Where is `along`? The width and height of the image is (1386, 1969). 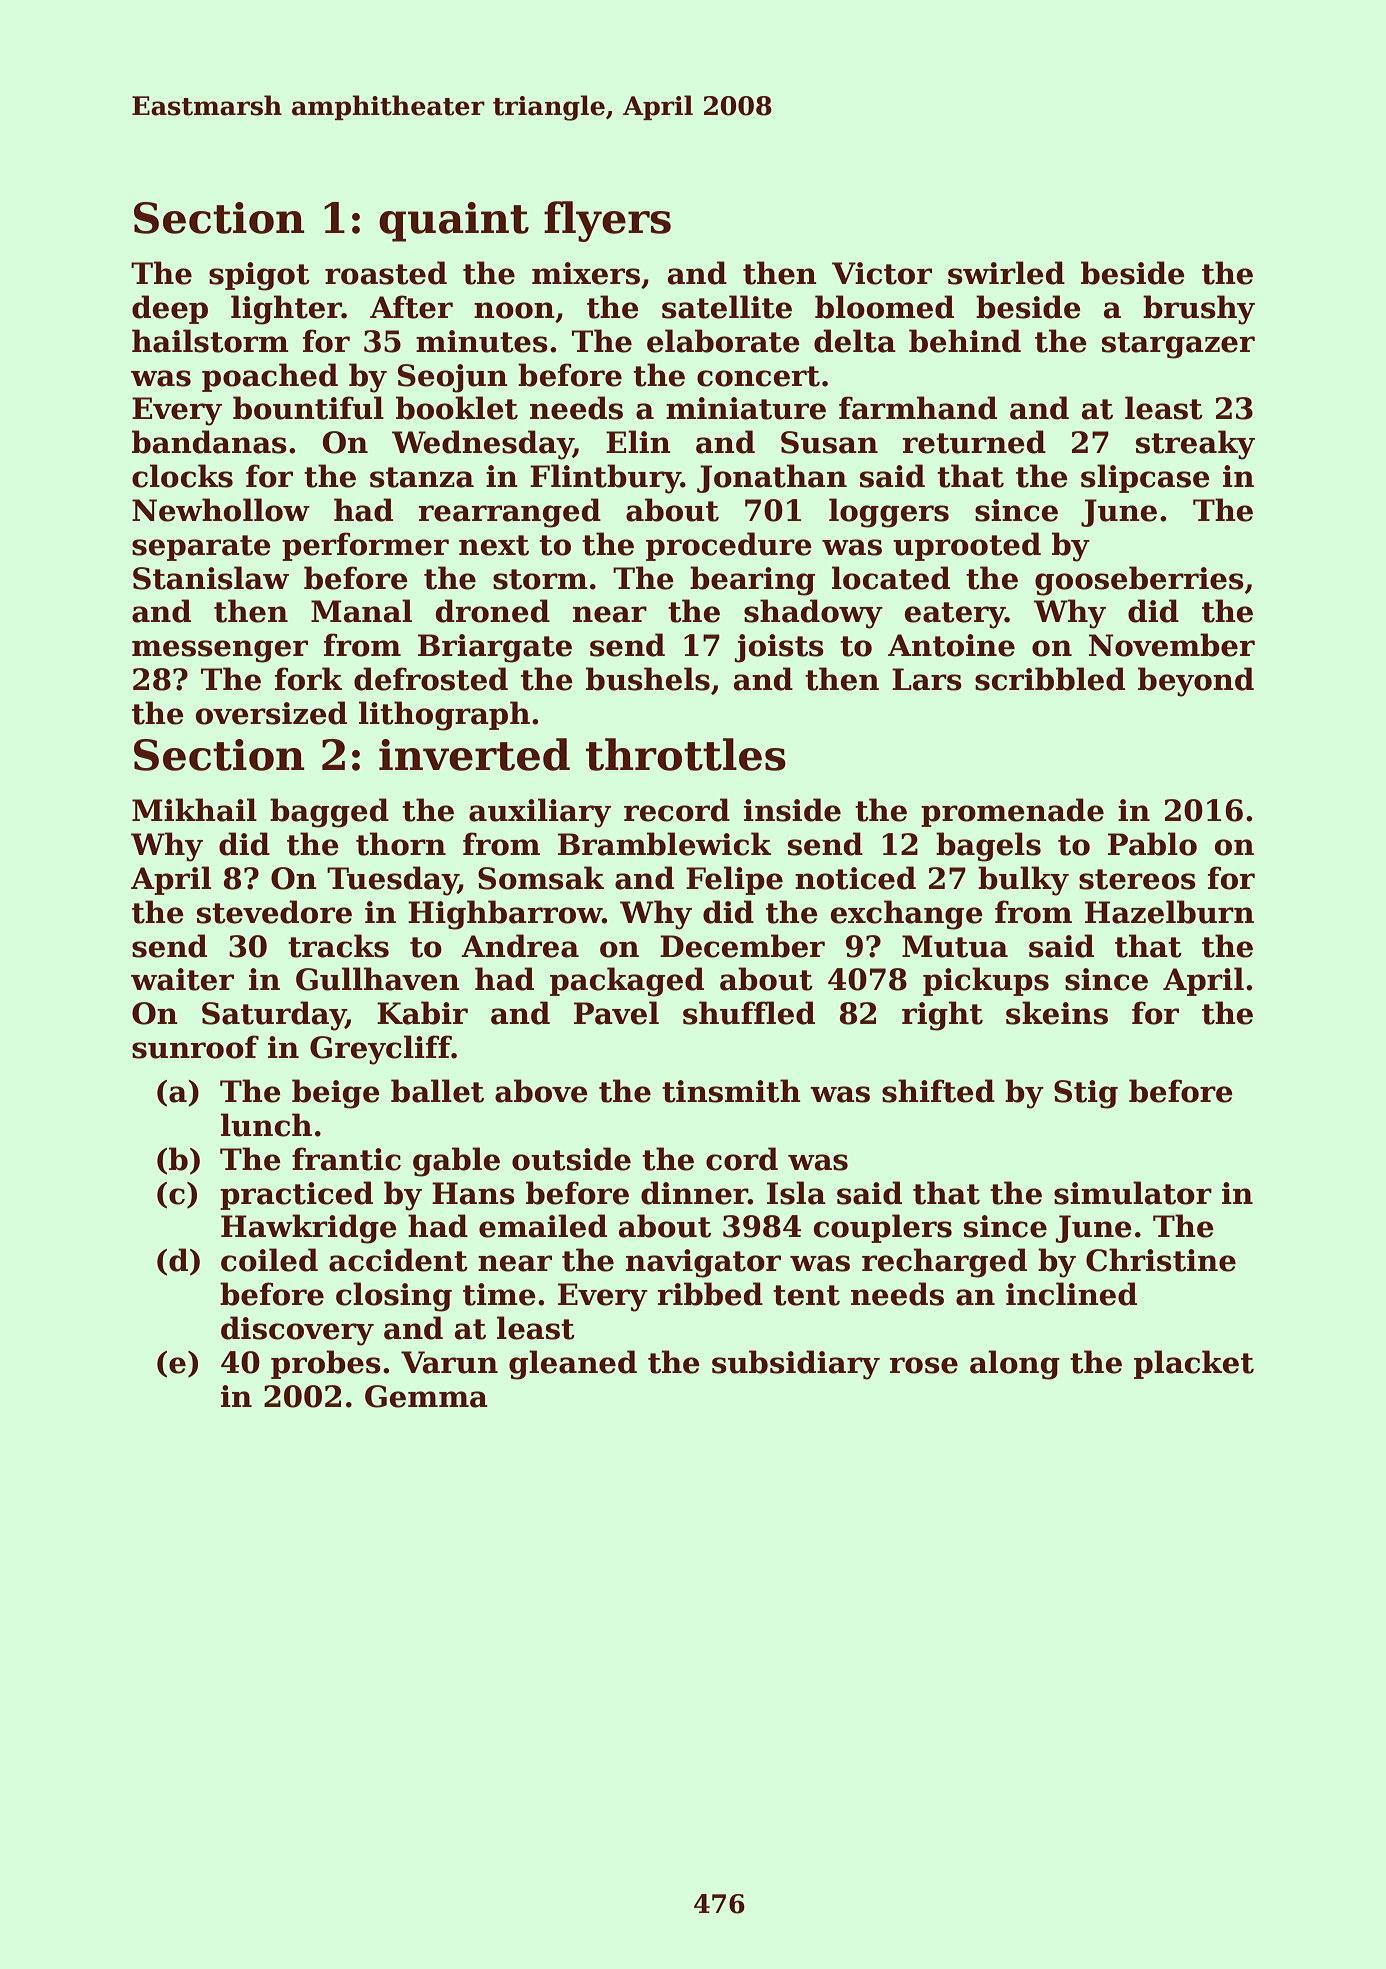
along is located at coordinates (1015, 1365).
